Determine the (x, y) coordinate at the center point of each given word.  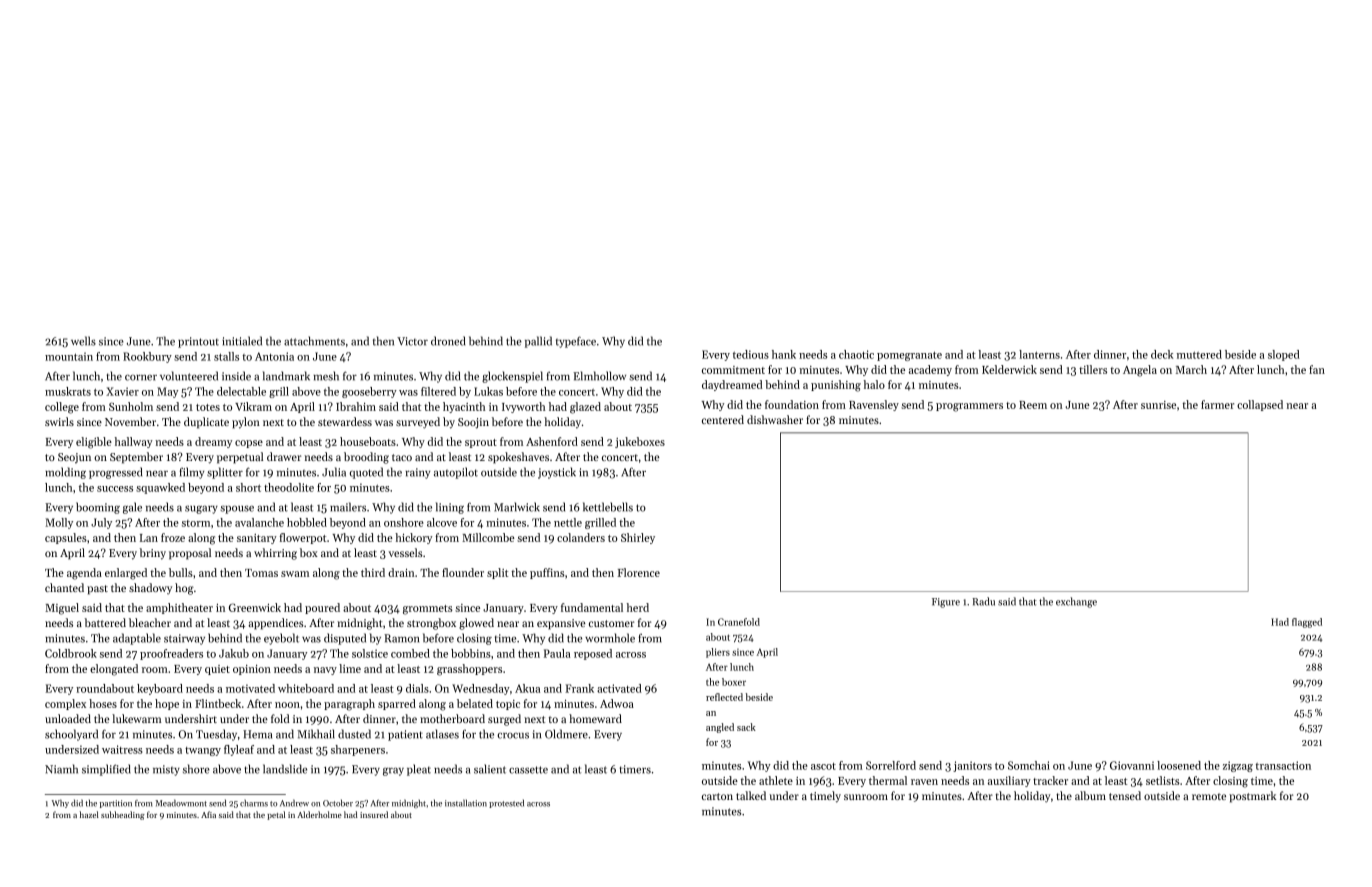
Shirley (638, 538)
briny (153, 554)
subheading (123, 815)
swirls (59, 421)
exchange (1076, 602)
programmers (969, 407)
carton (717, 796)
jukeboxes (640, 442)
